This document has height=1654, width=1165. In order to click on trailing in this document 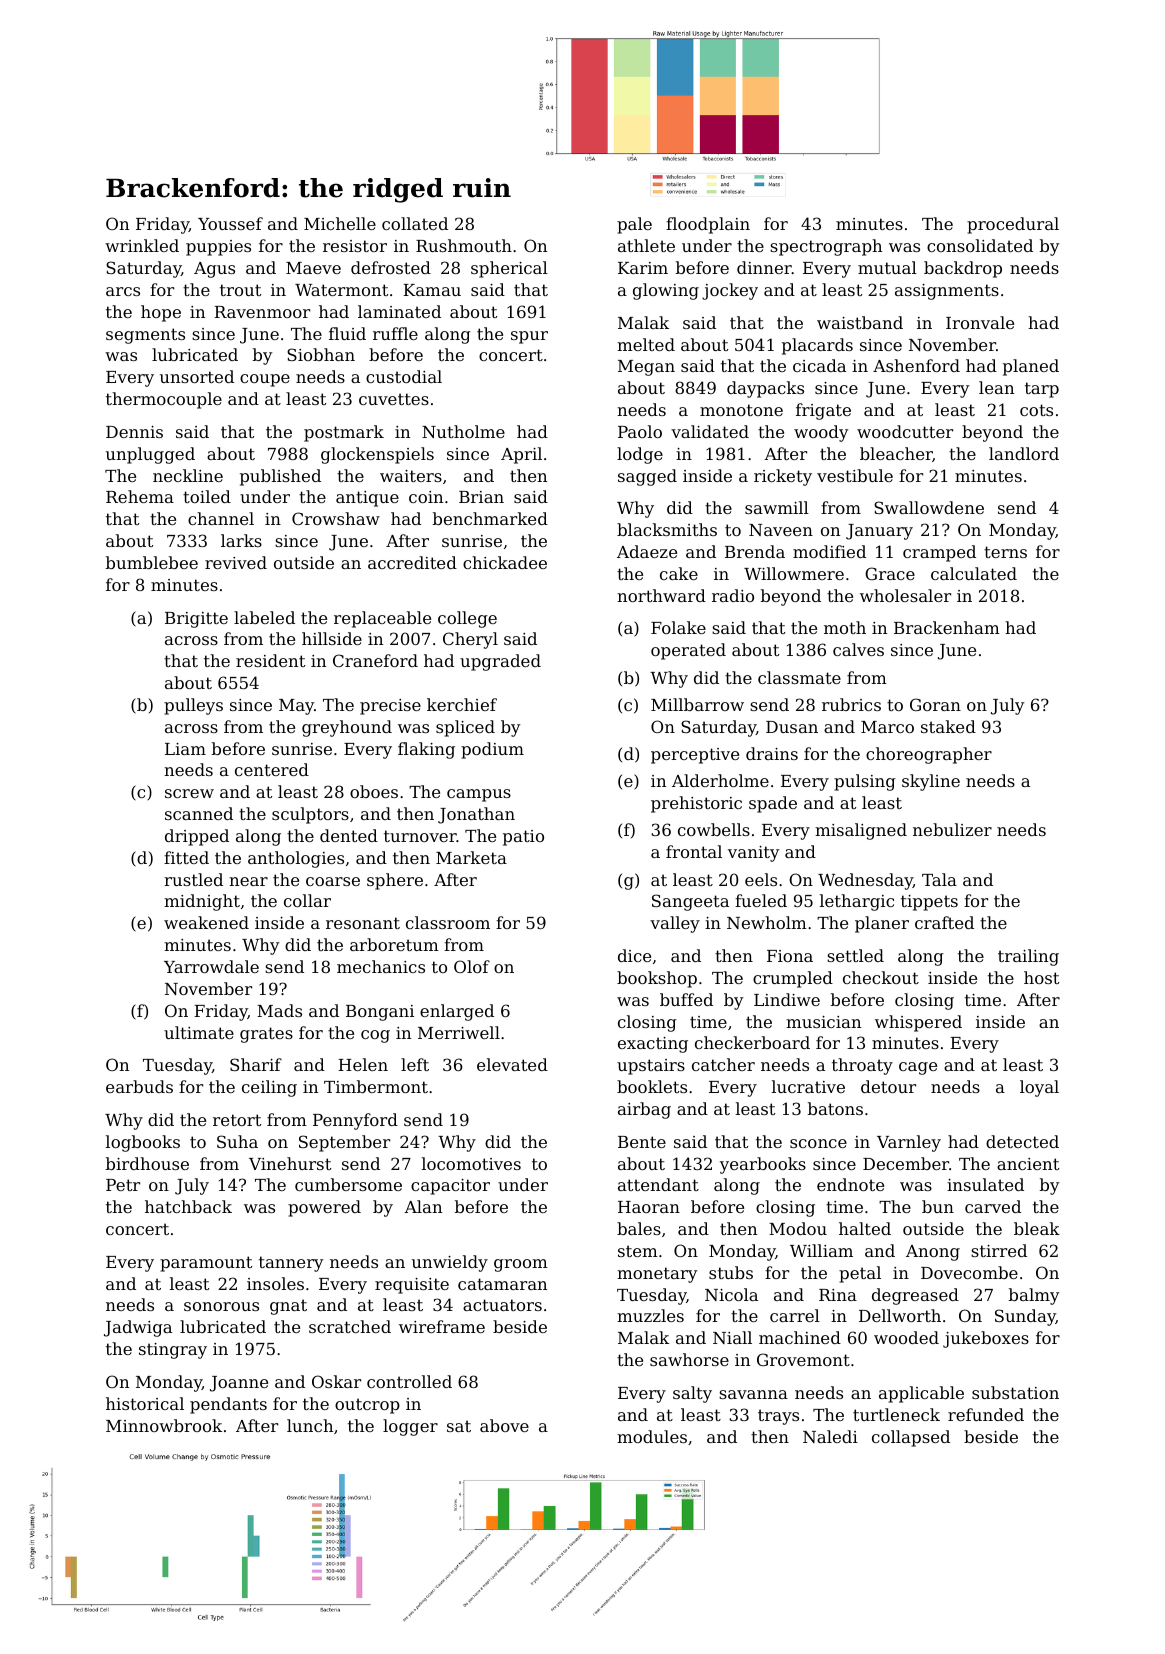, I will do `click(1028, 957)`.
